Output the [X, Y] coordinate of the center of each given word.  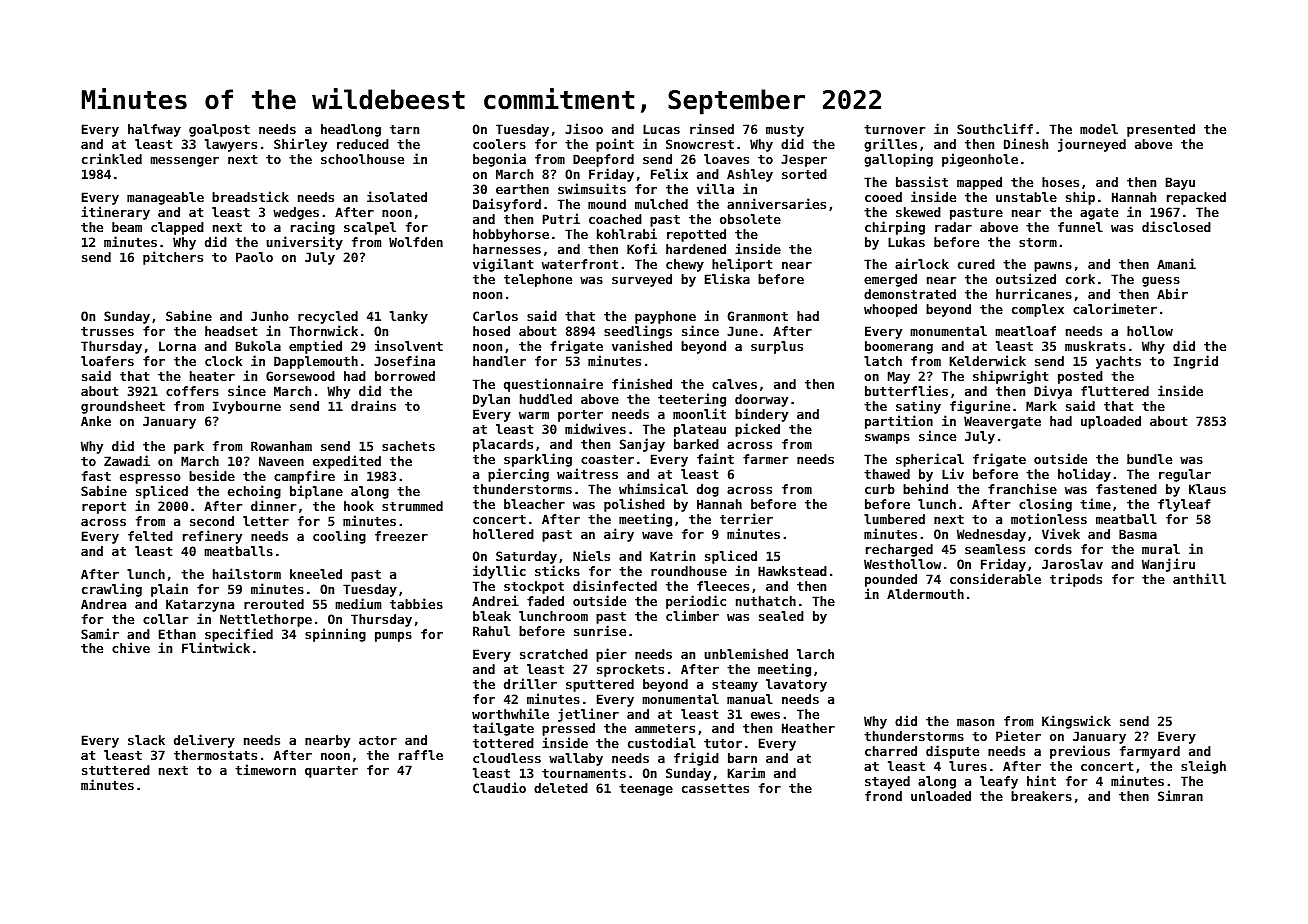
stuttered [116, 770]
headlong [351, 130]
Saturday [526, 557]
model [1099, 129]
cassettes [715, 788]
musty [785, 131]
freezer [401, 536]
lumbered [894, 519]
